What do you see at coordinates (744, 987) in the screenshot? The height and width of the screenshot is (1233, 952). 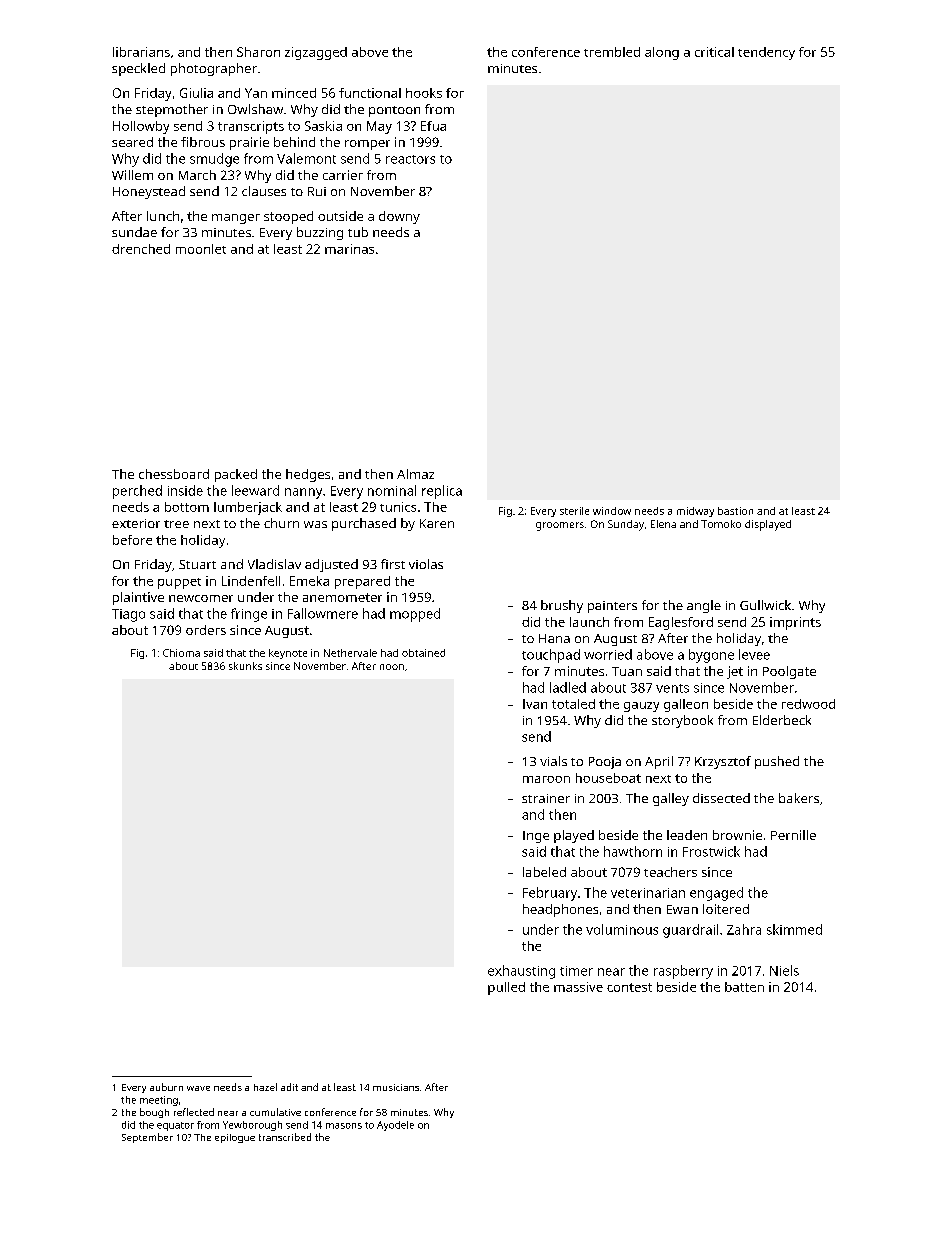 I see `batten` at bounding box center [744, 987].
